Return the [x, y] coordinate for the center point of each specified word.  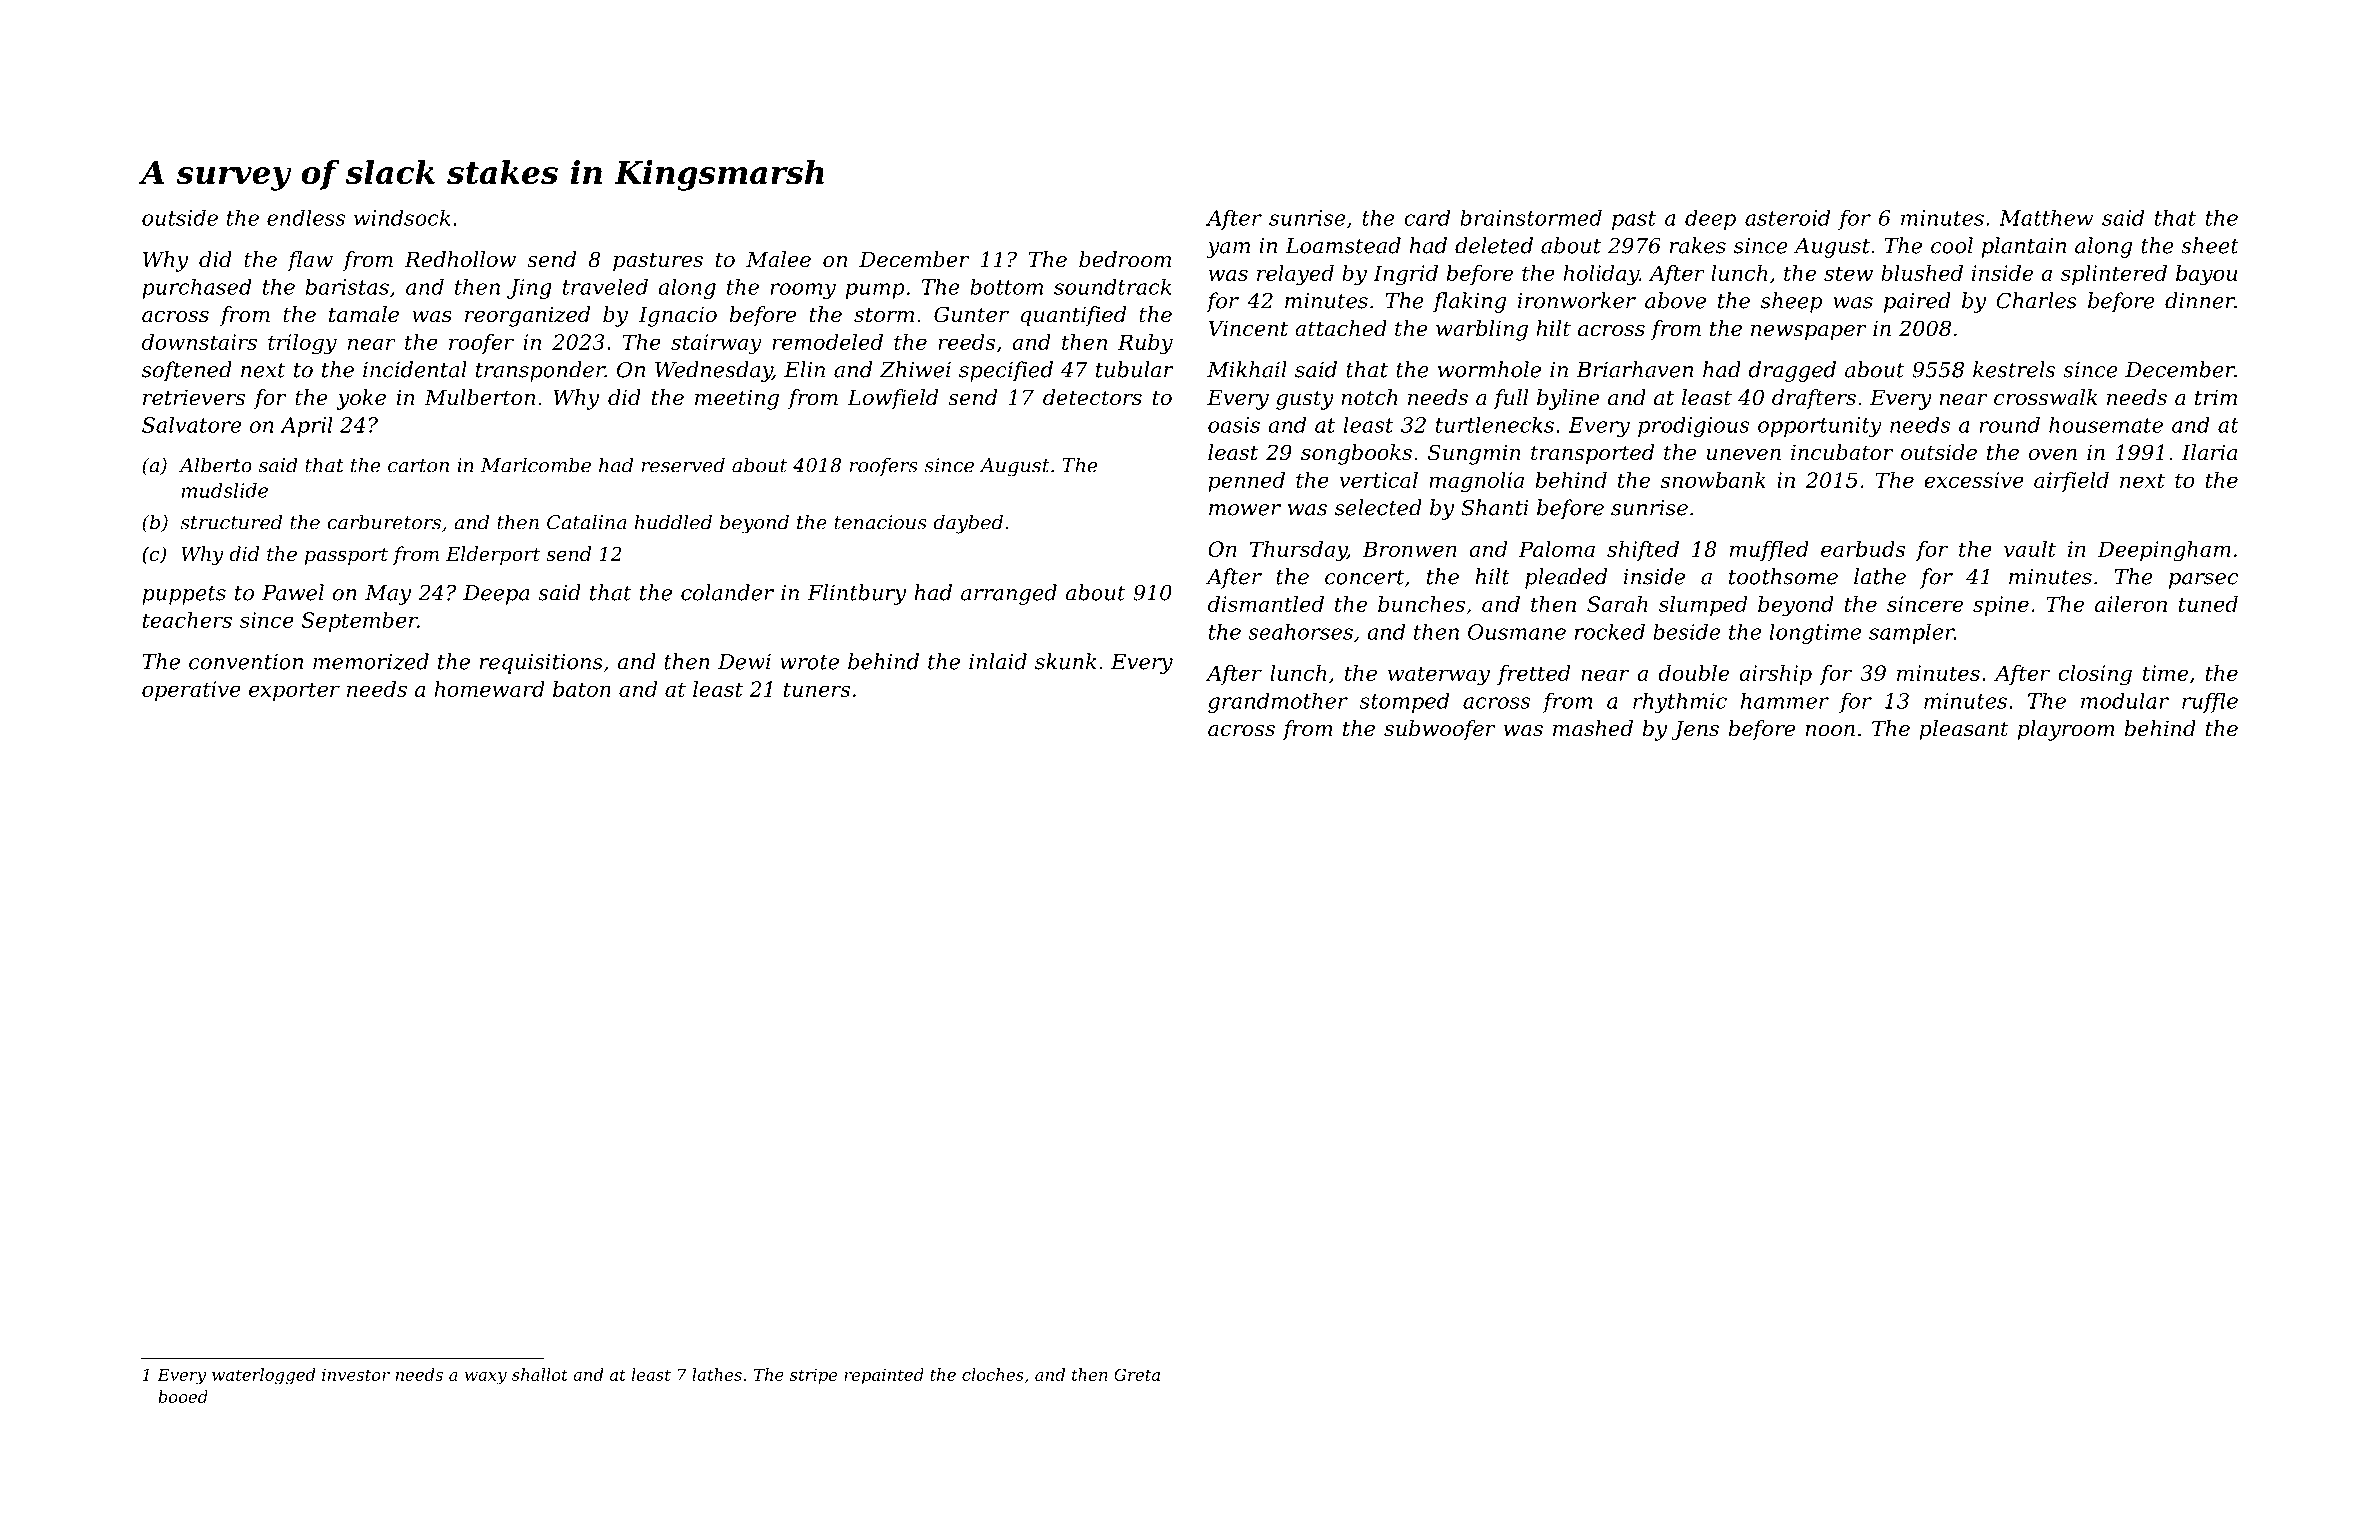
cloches [993, 1374]
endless [306, 218]
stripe [813, 1376]
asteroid [1787, 218]
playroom [2066, 730]
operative [191, 691]
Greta [1137, 1374]
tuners [816, 689]
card [1427, 218]
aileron [2131, 604]
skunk [1066, 661]
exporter [294, 691]
